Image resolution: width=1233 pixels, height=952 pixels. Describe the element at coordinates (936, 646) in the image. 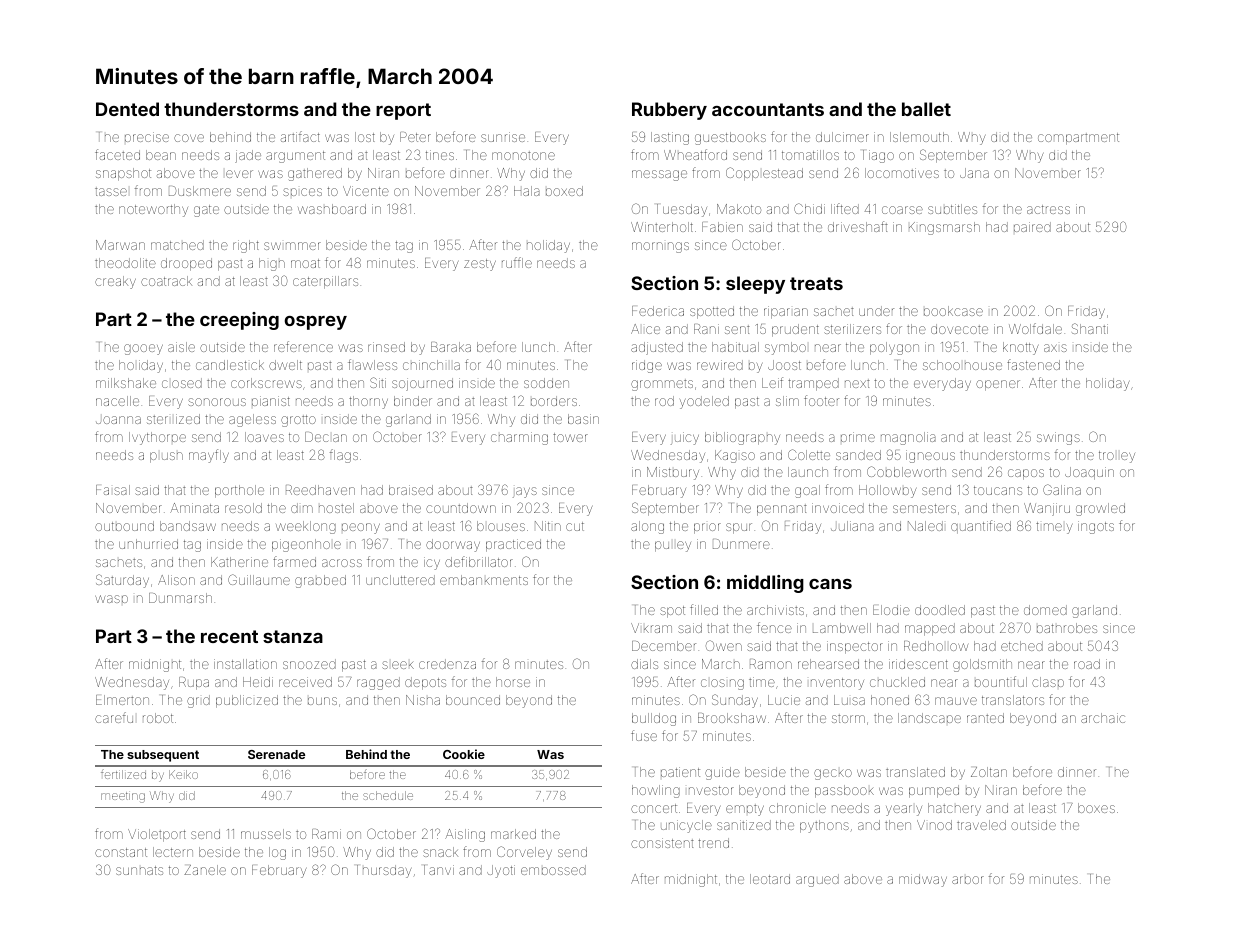

I see `Redhollow` at that location.
